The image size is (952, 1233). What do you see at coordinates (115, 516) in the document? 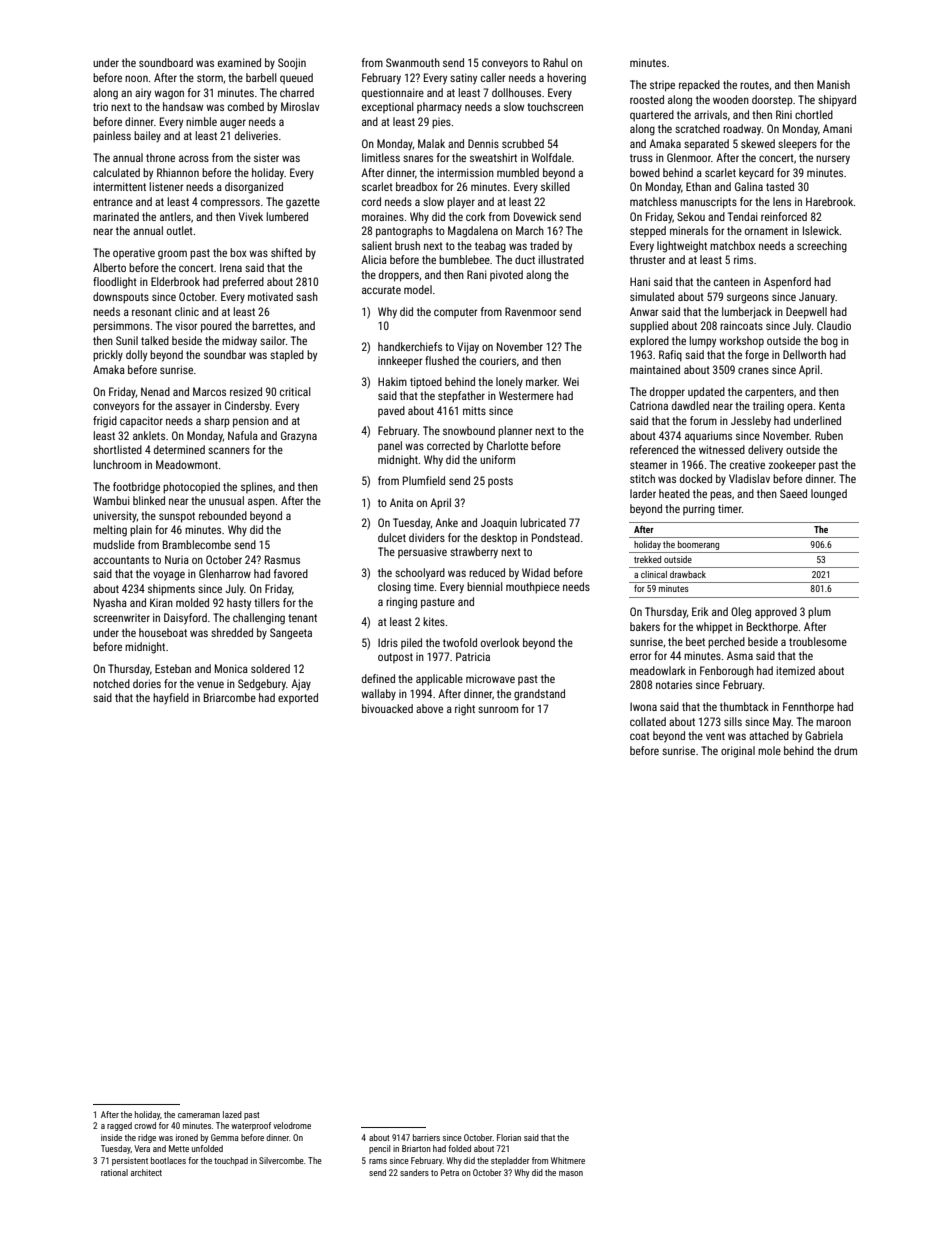
I see `university` at bounding box center [115, 516].
